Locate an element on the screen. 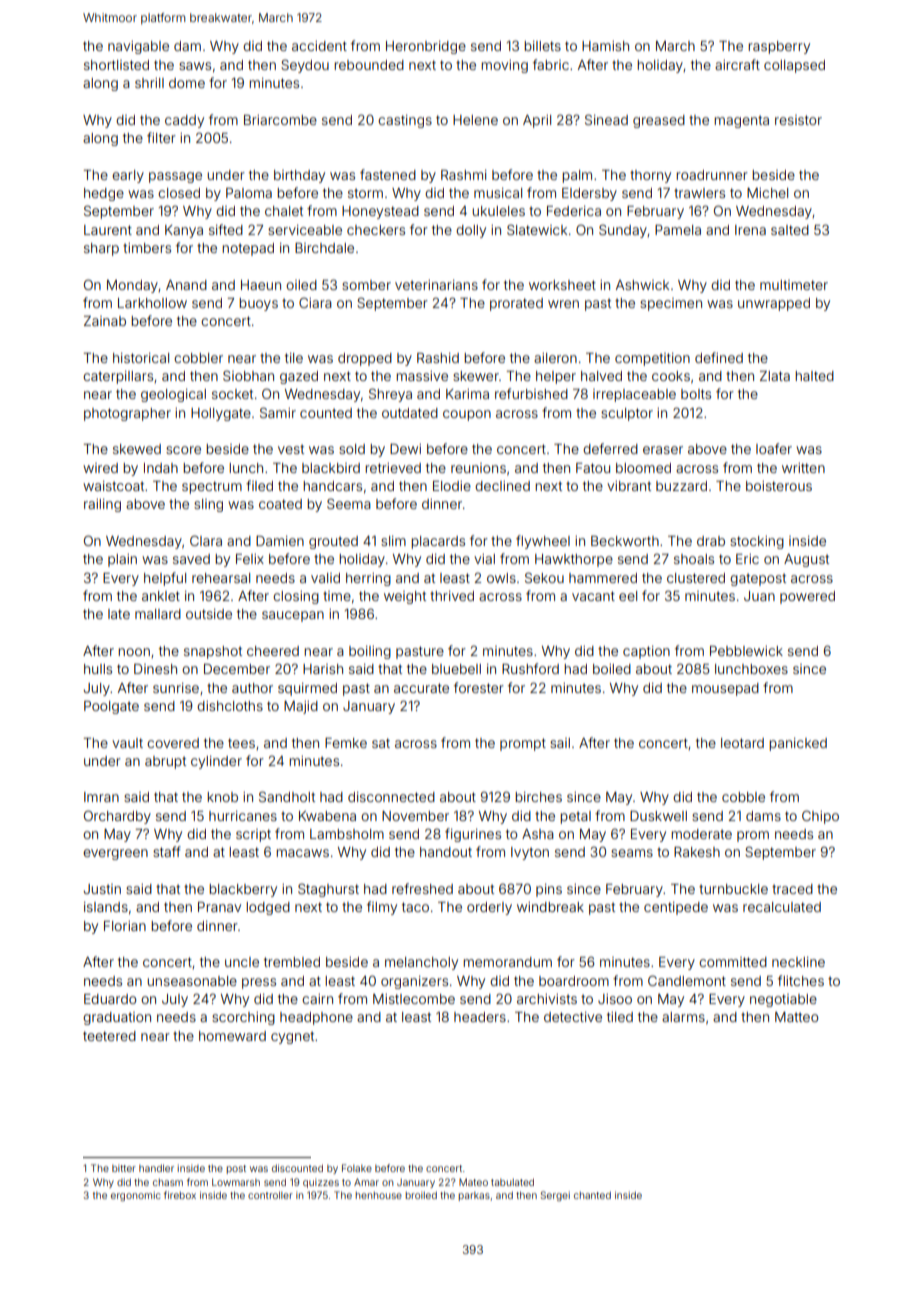 This screenshot has width=924, height=1308. controller is located at coordinates (270, 1195).
